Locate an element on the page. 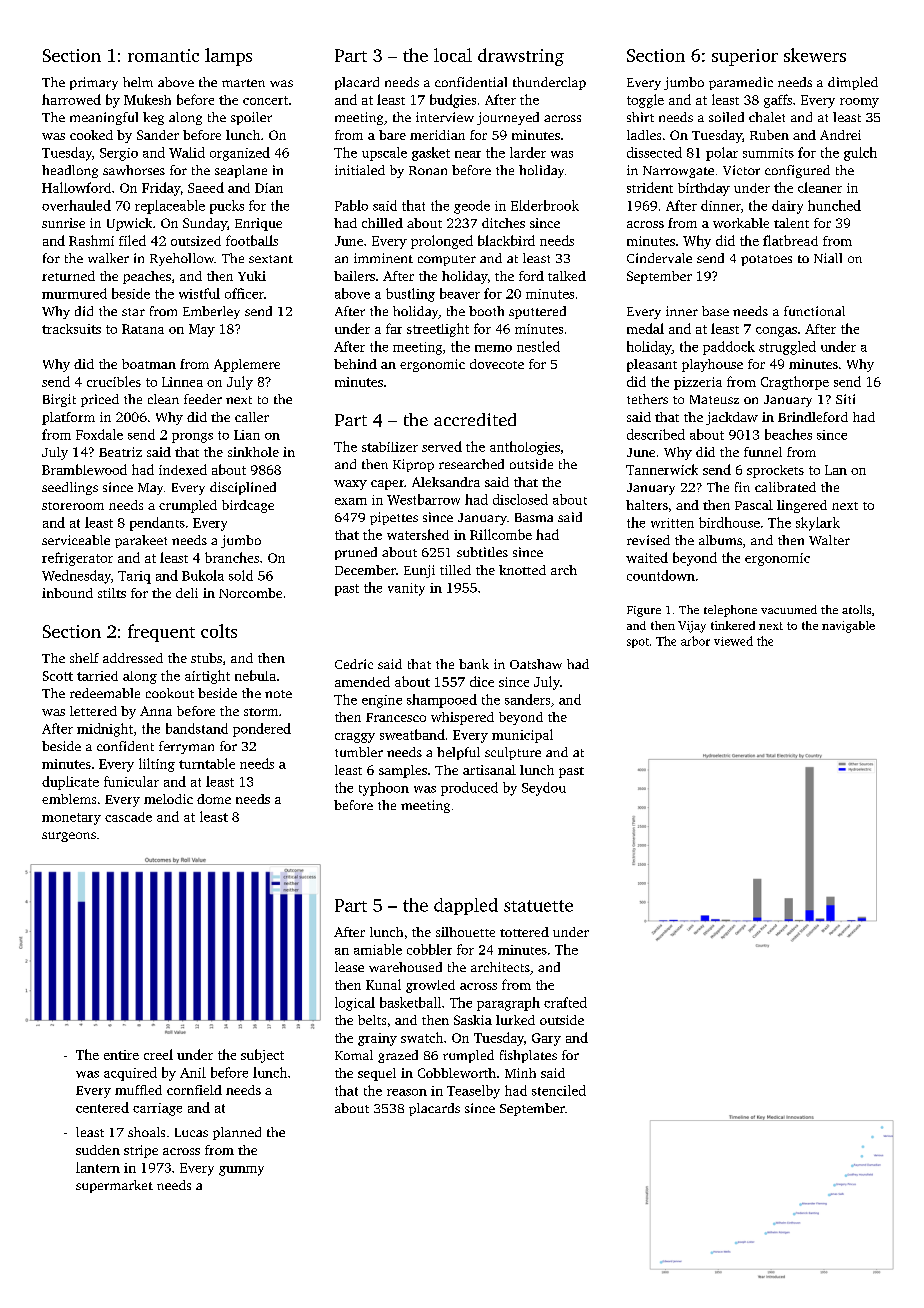  lantern is located at coordinates (98, 1167).
